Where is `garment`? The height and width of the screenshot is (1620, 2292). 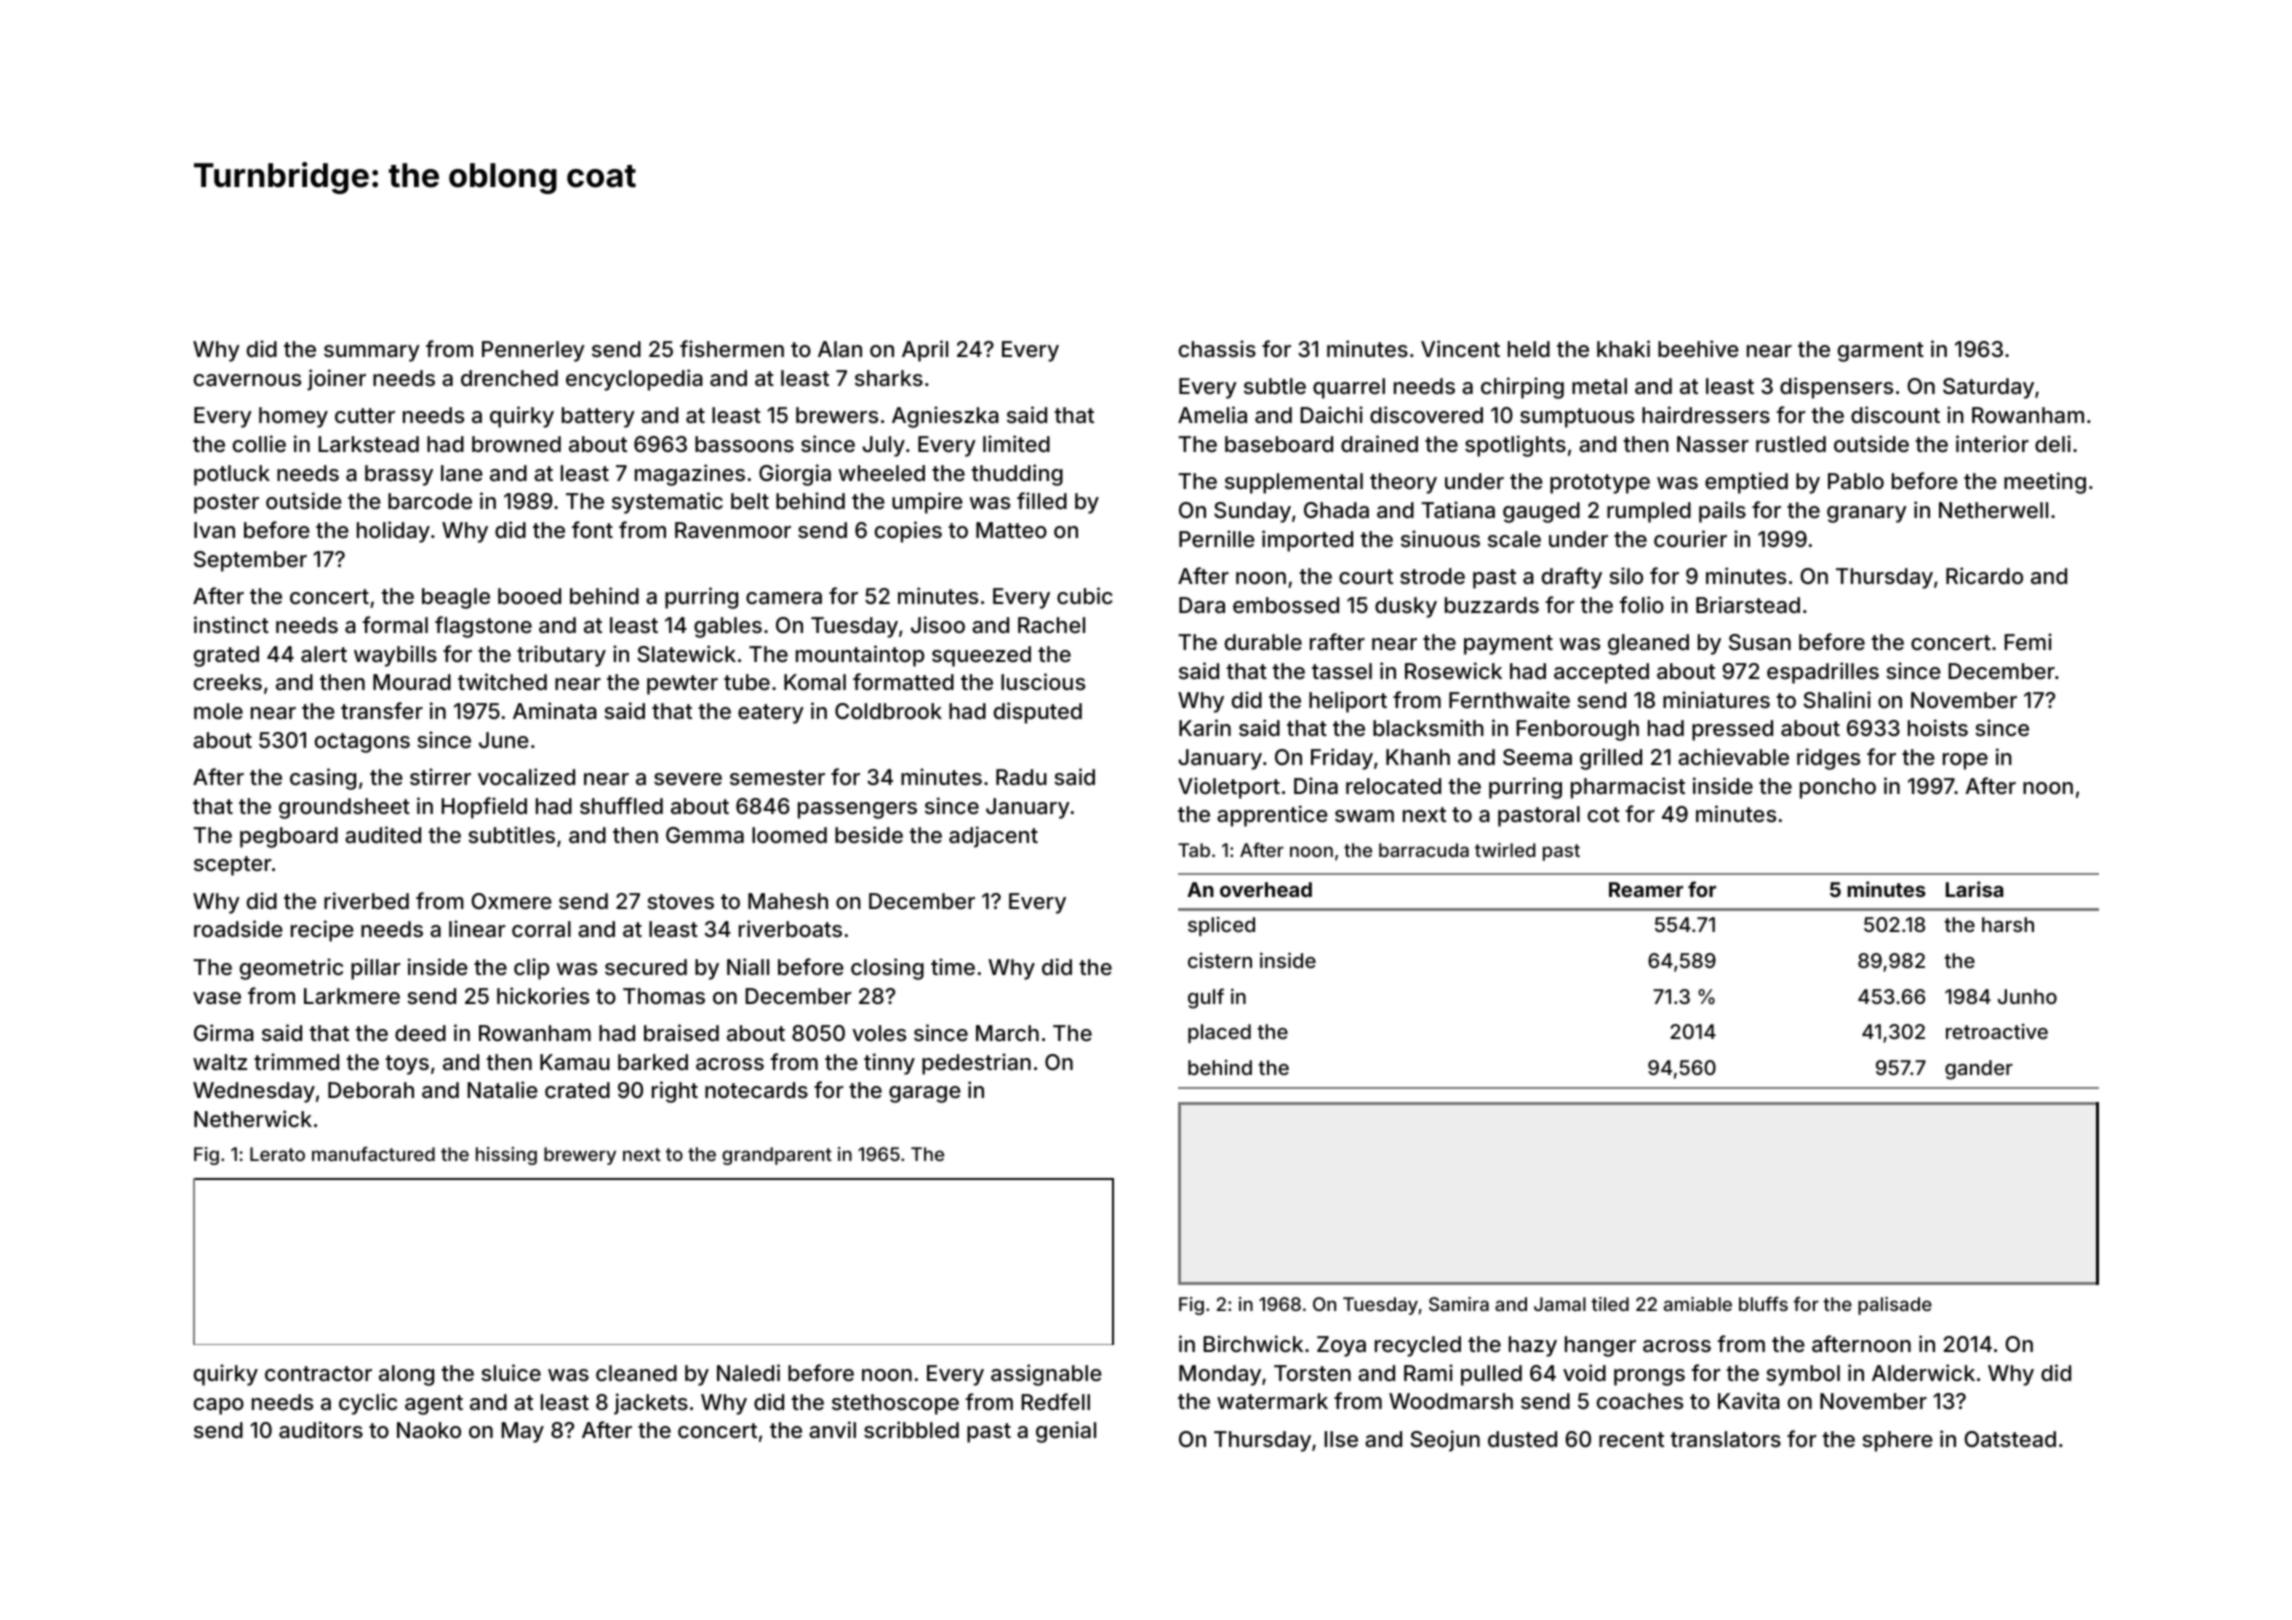 garment is located at coordinates (1881, 352).
